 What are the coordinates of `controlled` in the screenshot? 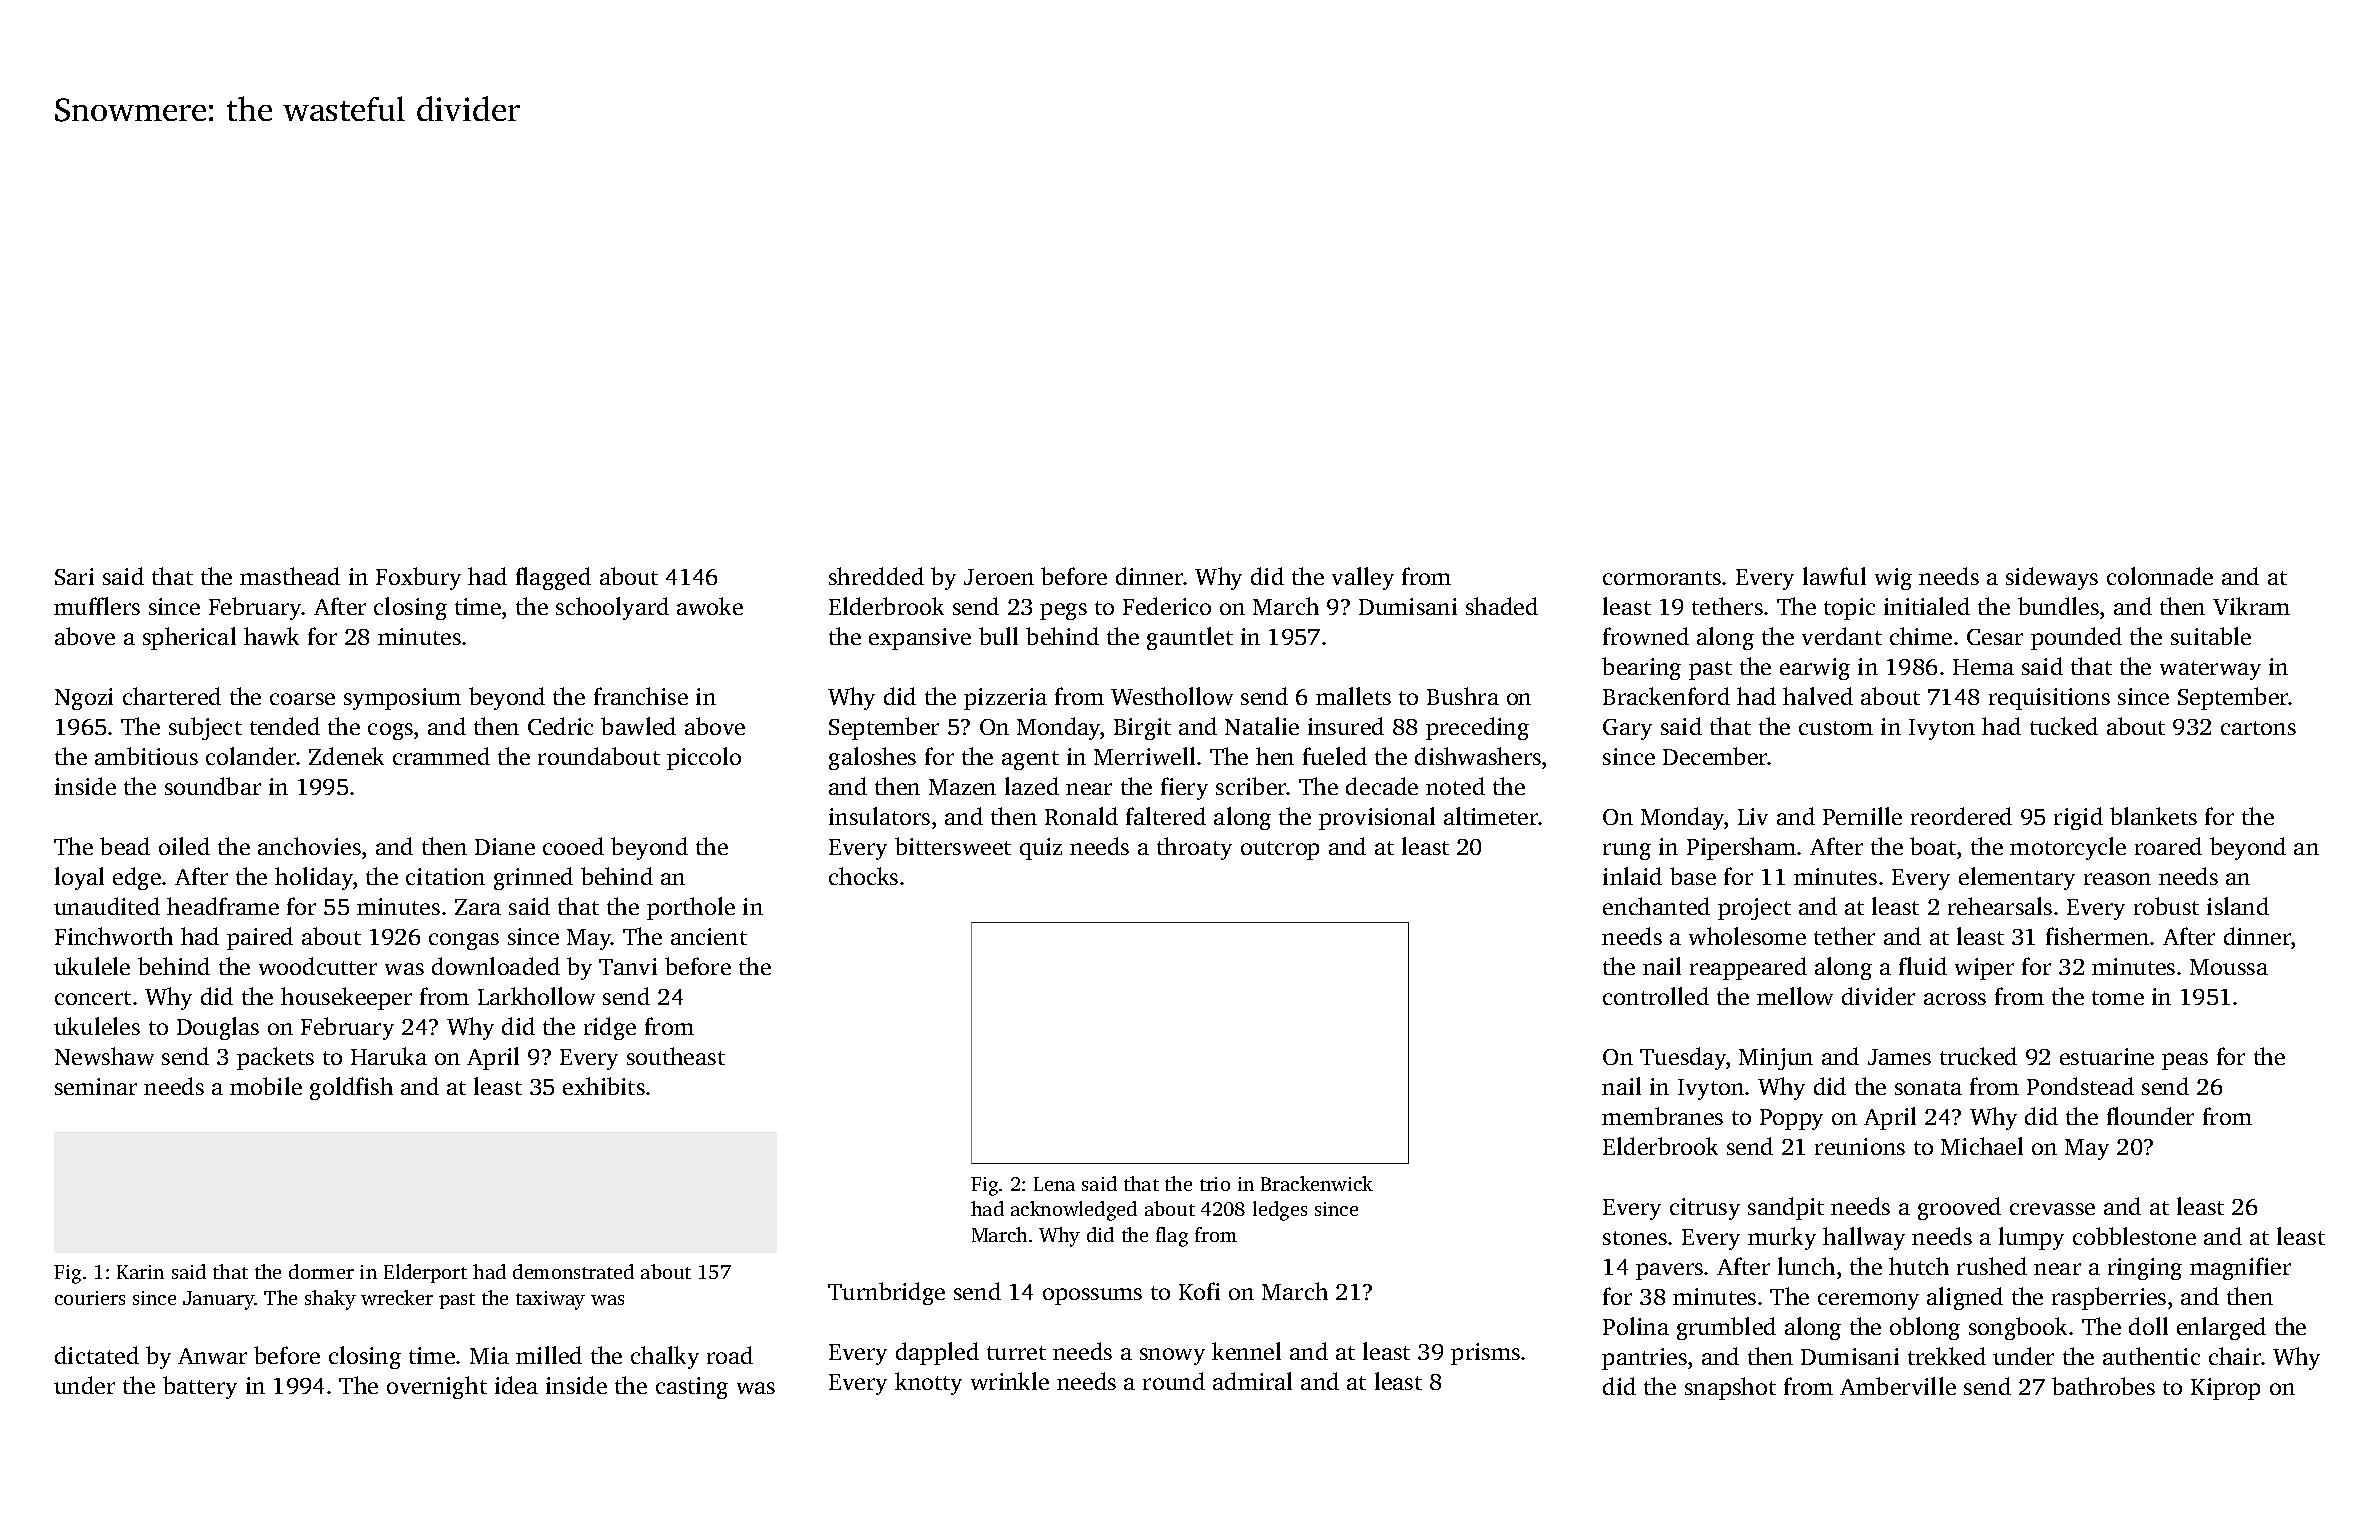 It's located at (1656, 996).
